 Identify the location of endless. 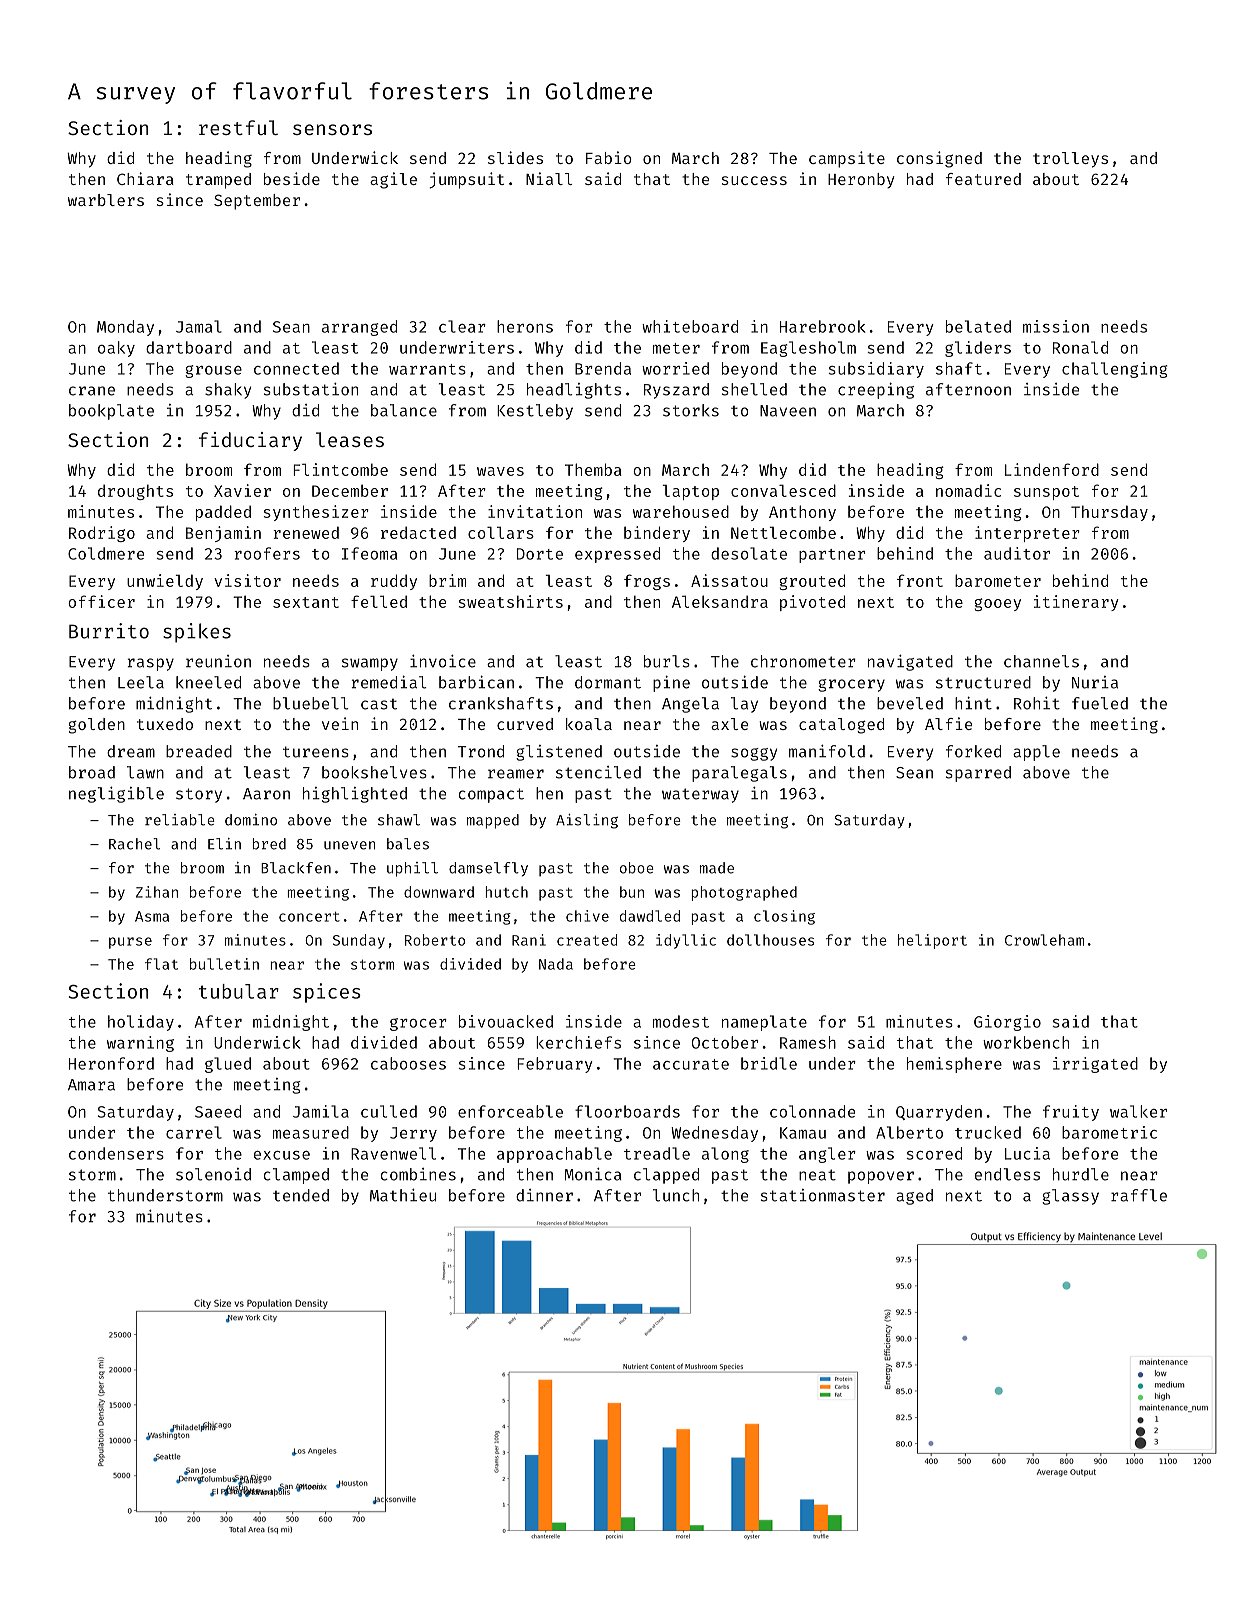
(1007, 1174).
